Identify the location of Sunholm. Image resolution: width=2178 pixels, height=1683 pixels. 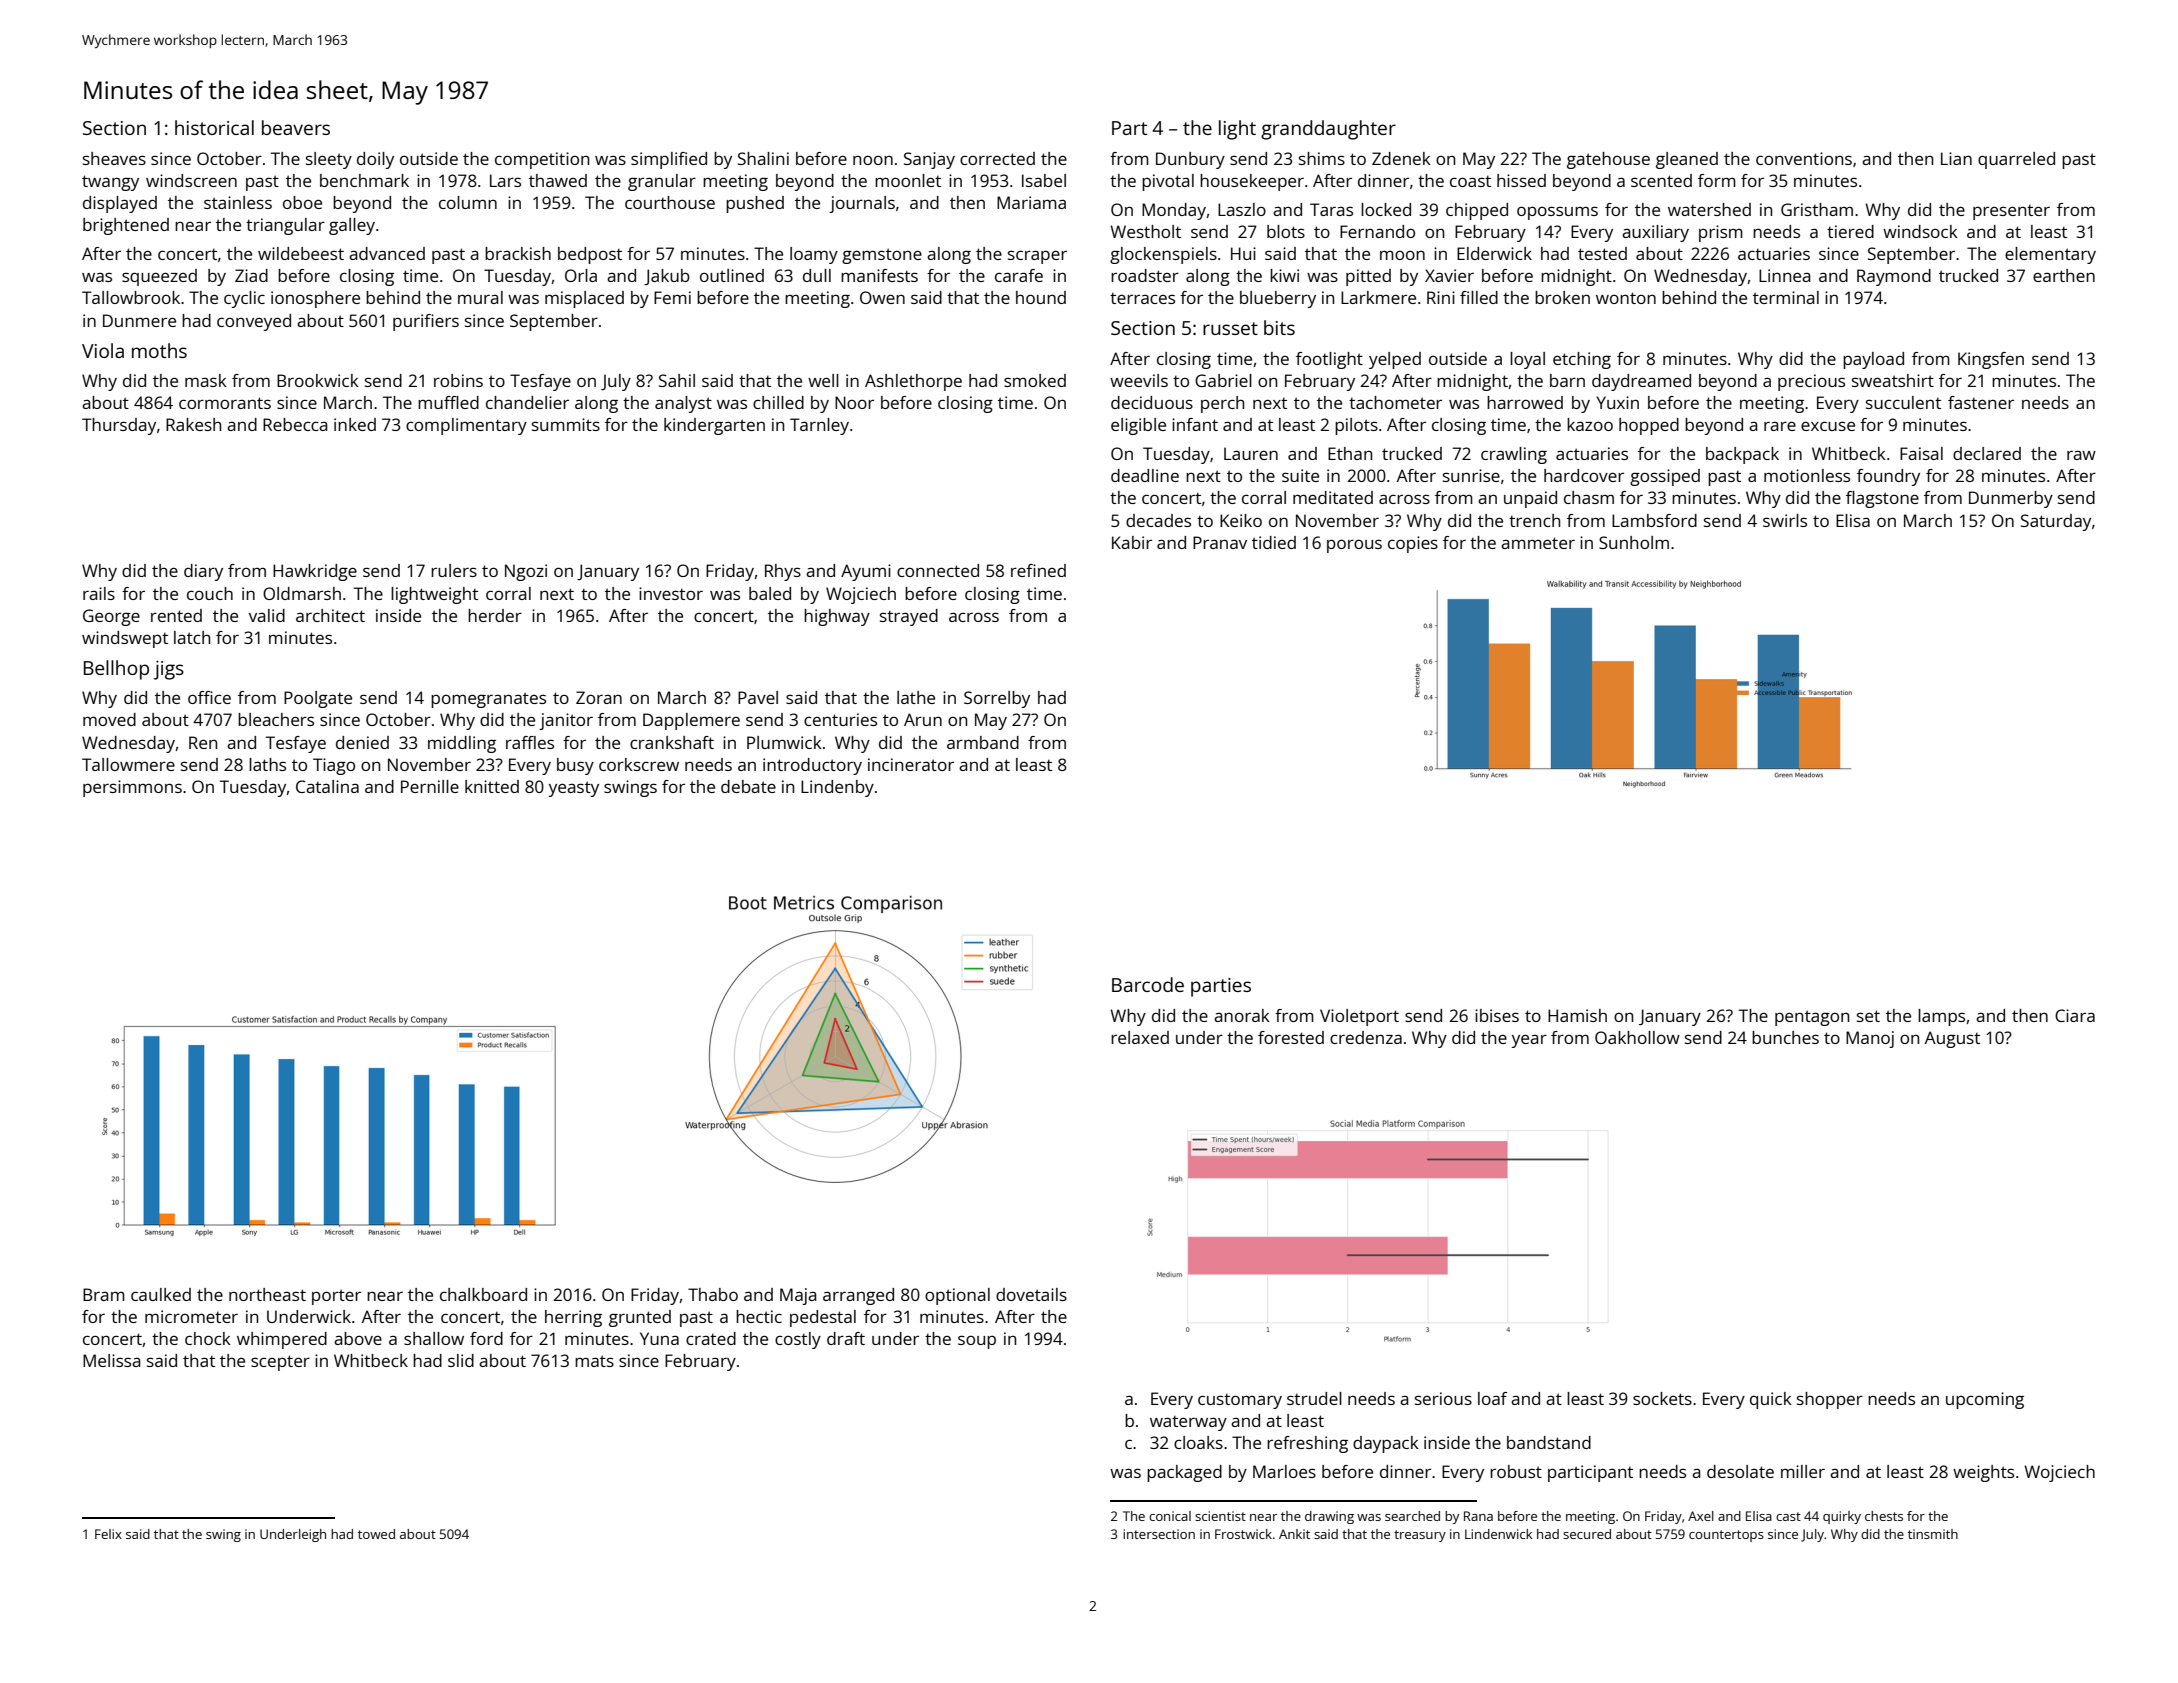
(1634, 542).
